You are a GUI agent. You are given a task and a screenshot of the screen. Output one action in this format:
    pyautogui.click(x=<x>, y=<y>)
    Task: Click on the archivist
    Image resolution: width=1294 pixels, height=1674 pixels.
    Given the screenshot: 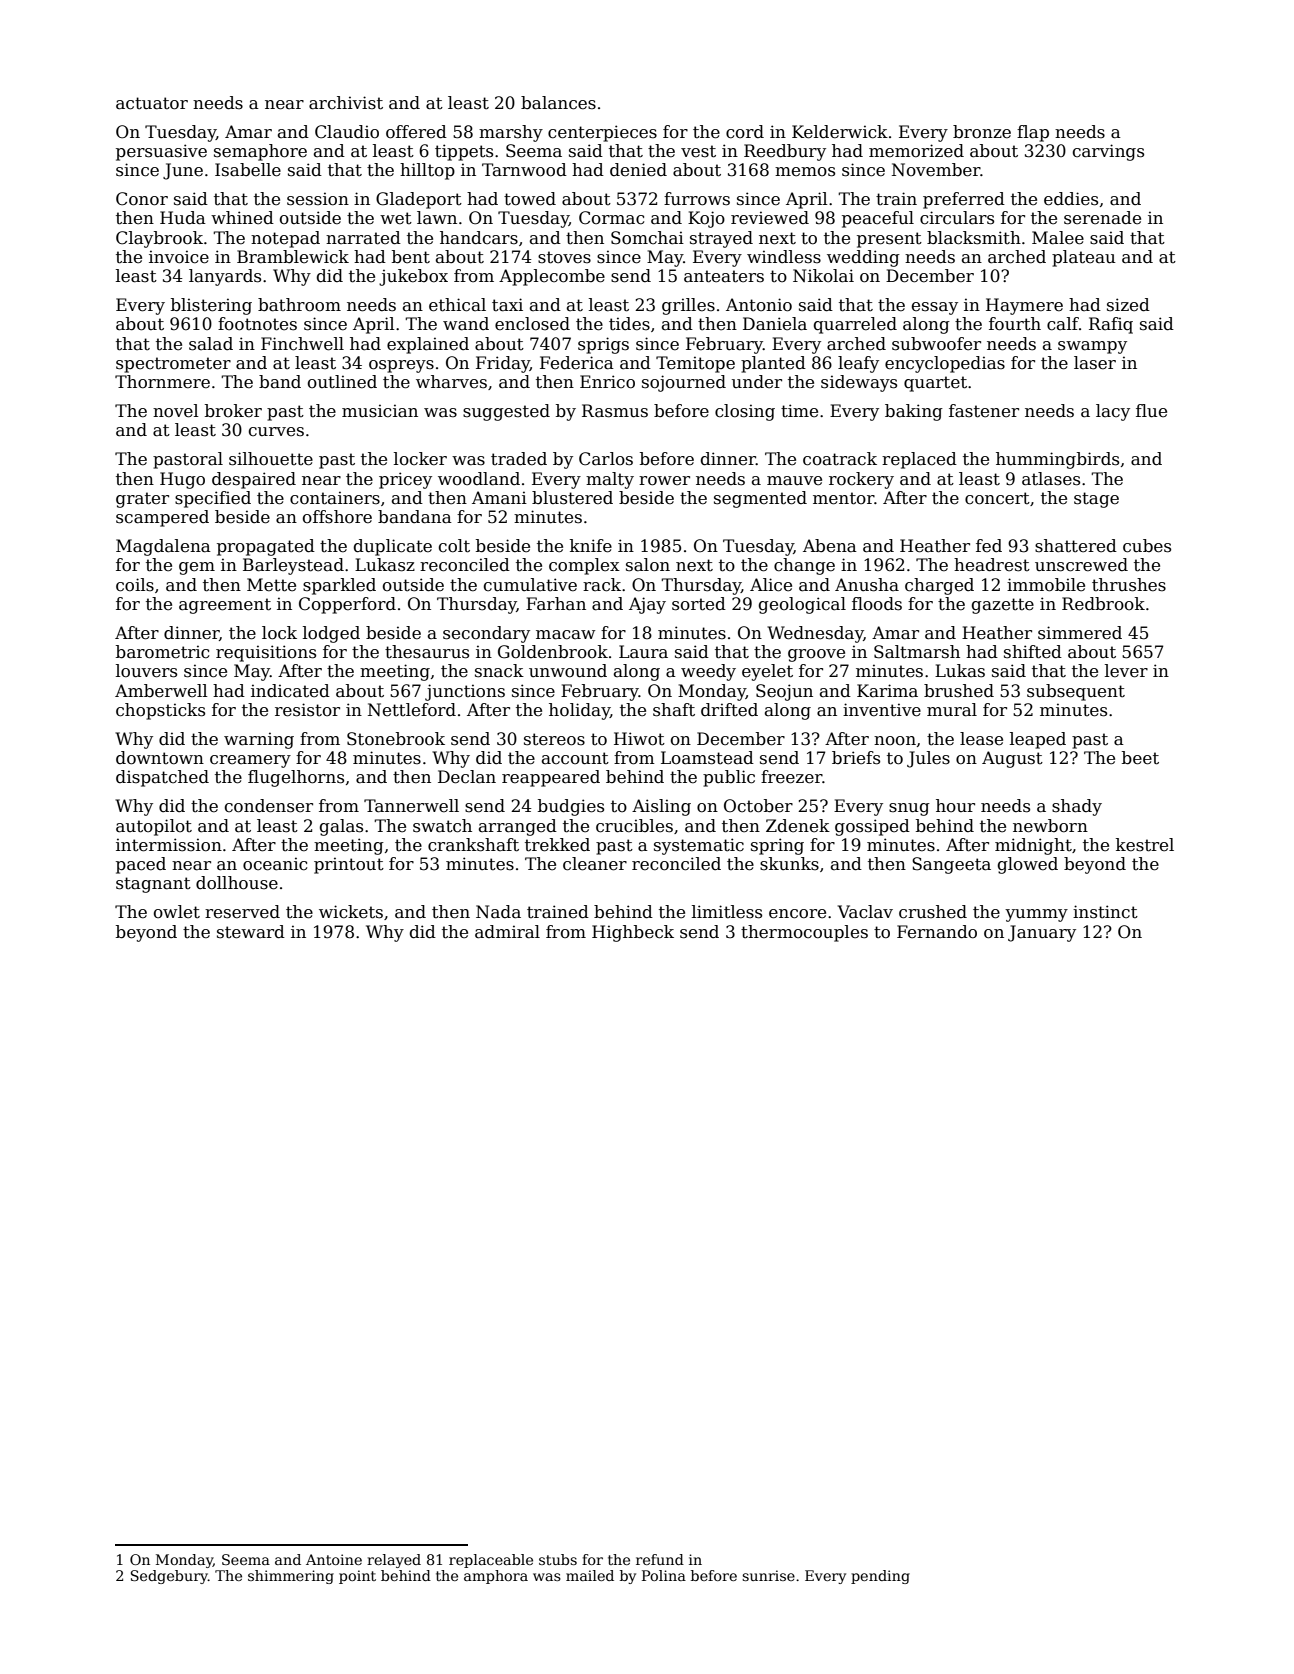 What is the action you would take?
    pyautogui.click(x=346, y=103)
